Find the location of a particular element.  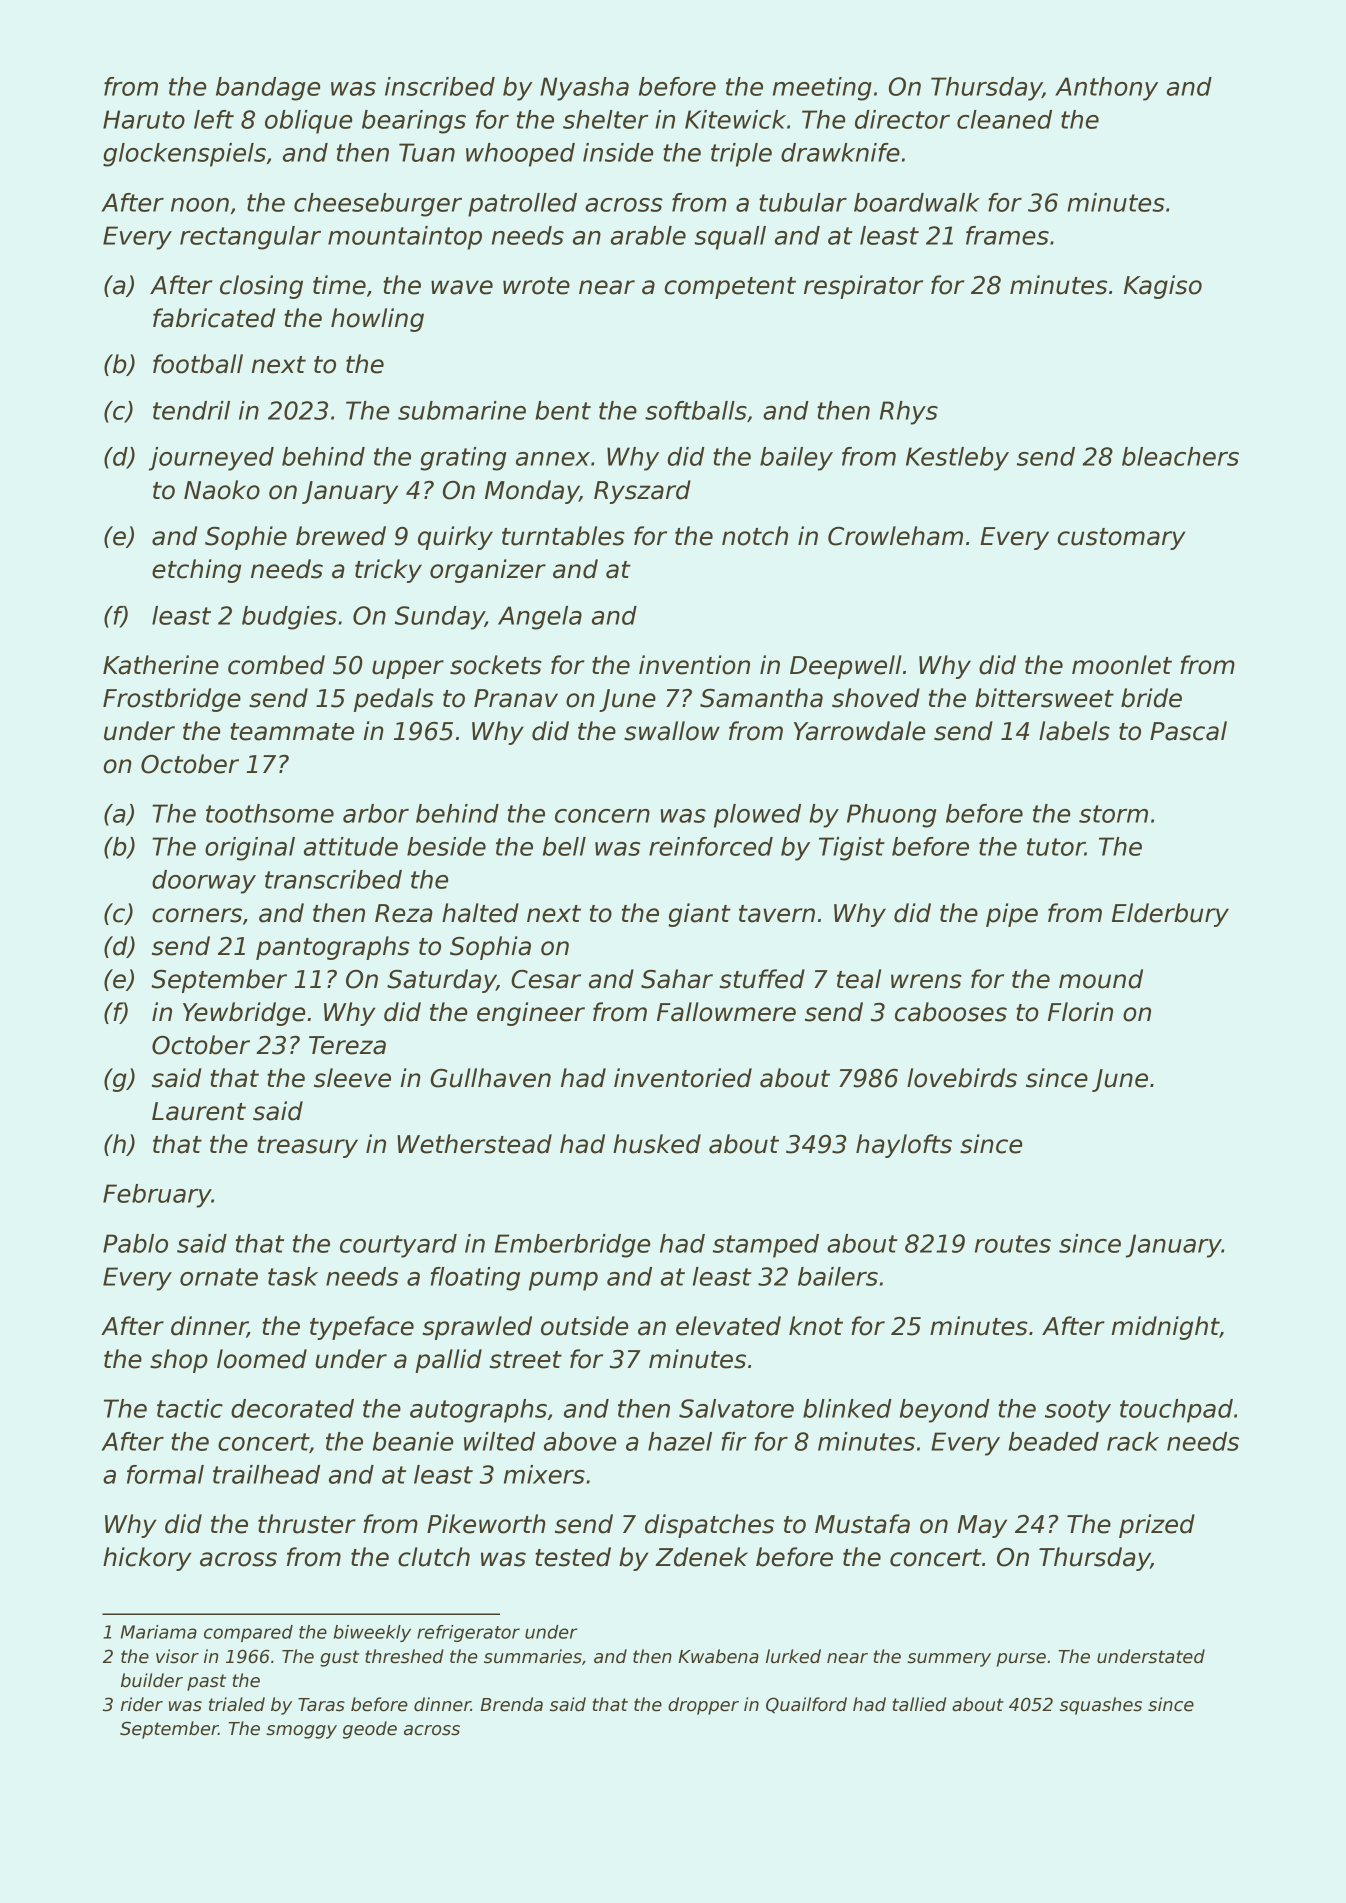

Pikeworth is located at coordinates (486, 1524).
